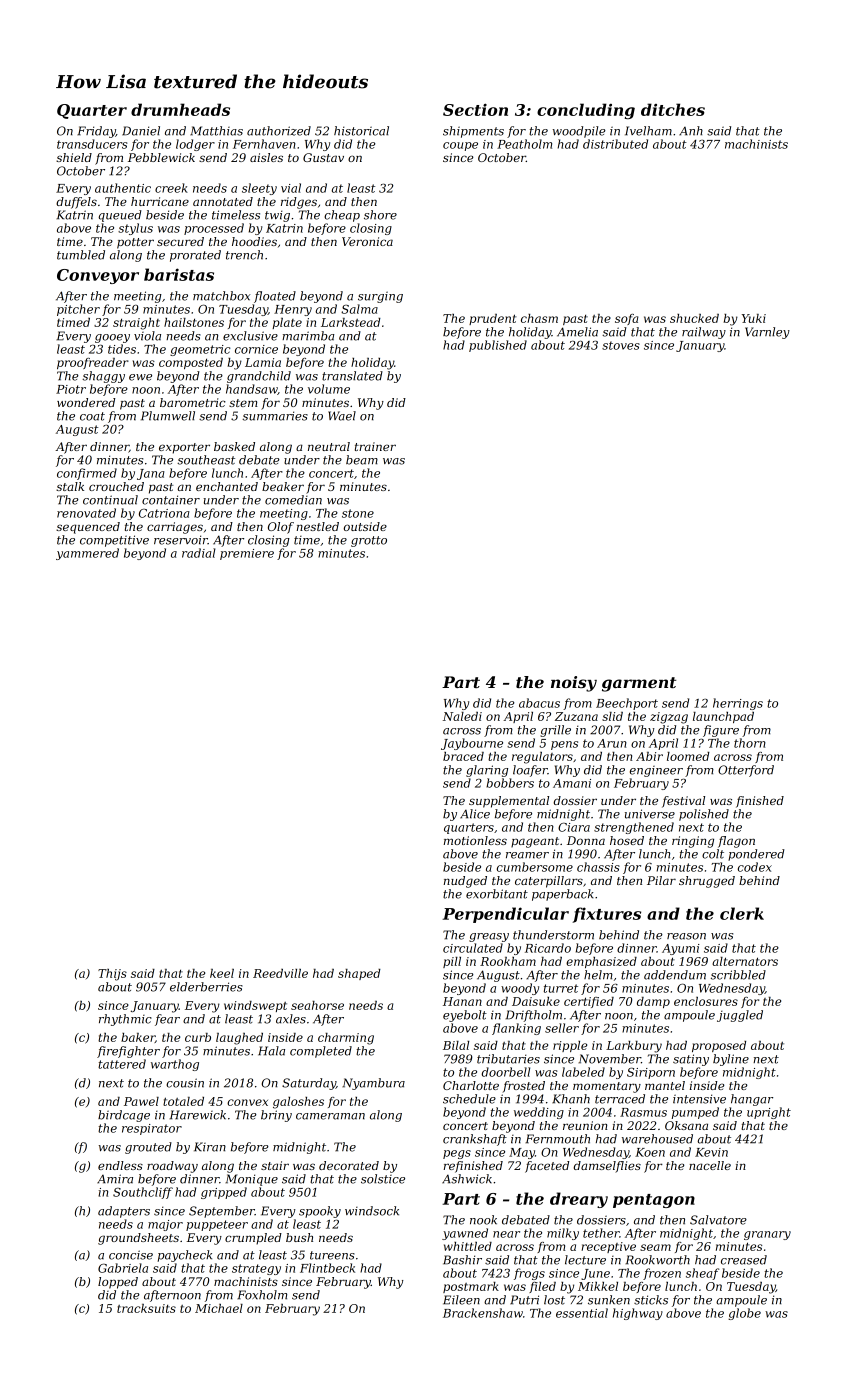  Describe the element at coordinates (118, 1283) in the screenshot. I see `lopped` at that location.
